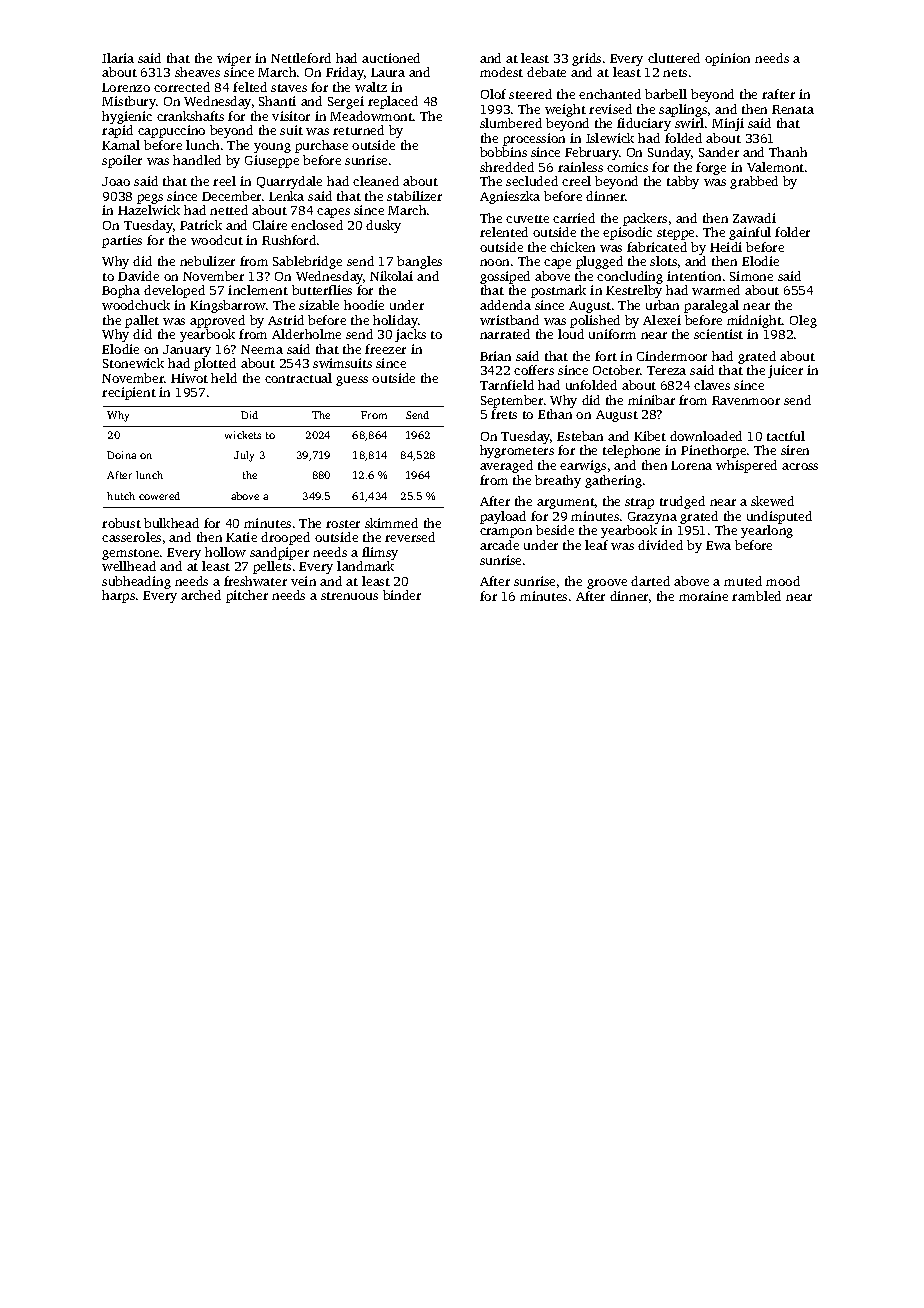 The height and width of the image is (1308, 924). I want to click on landmark, so click(365, 566).
